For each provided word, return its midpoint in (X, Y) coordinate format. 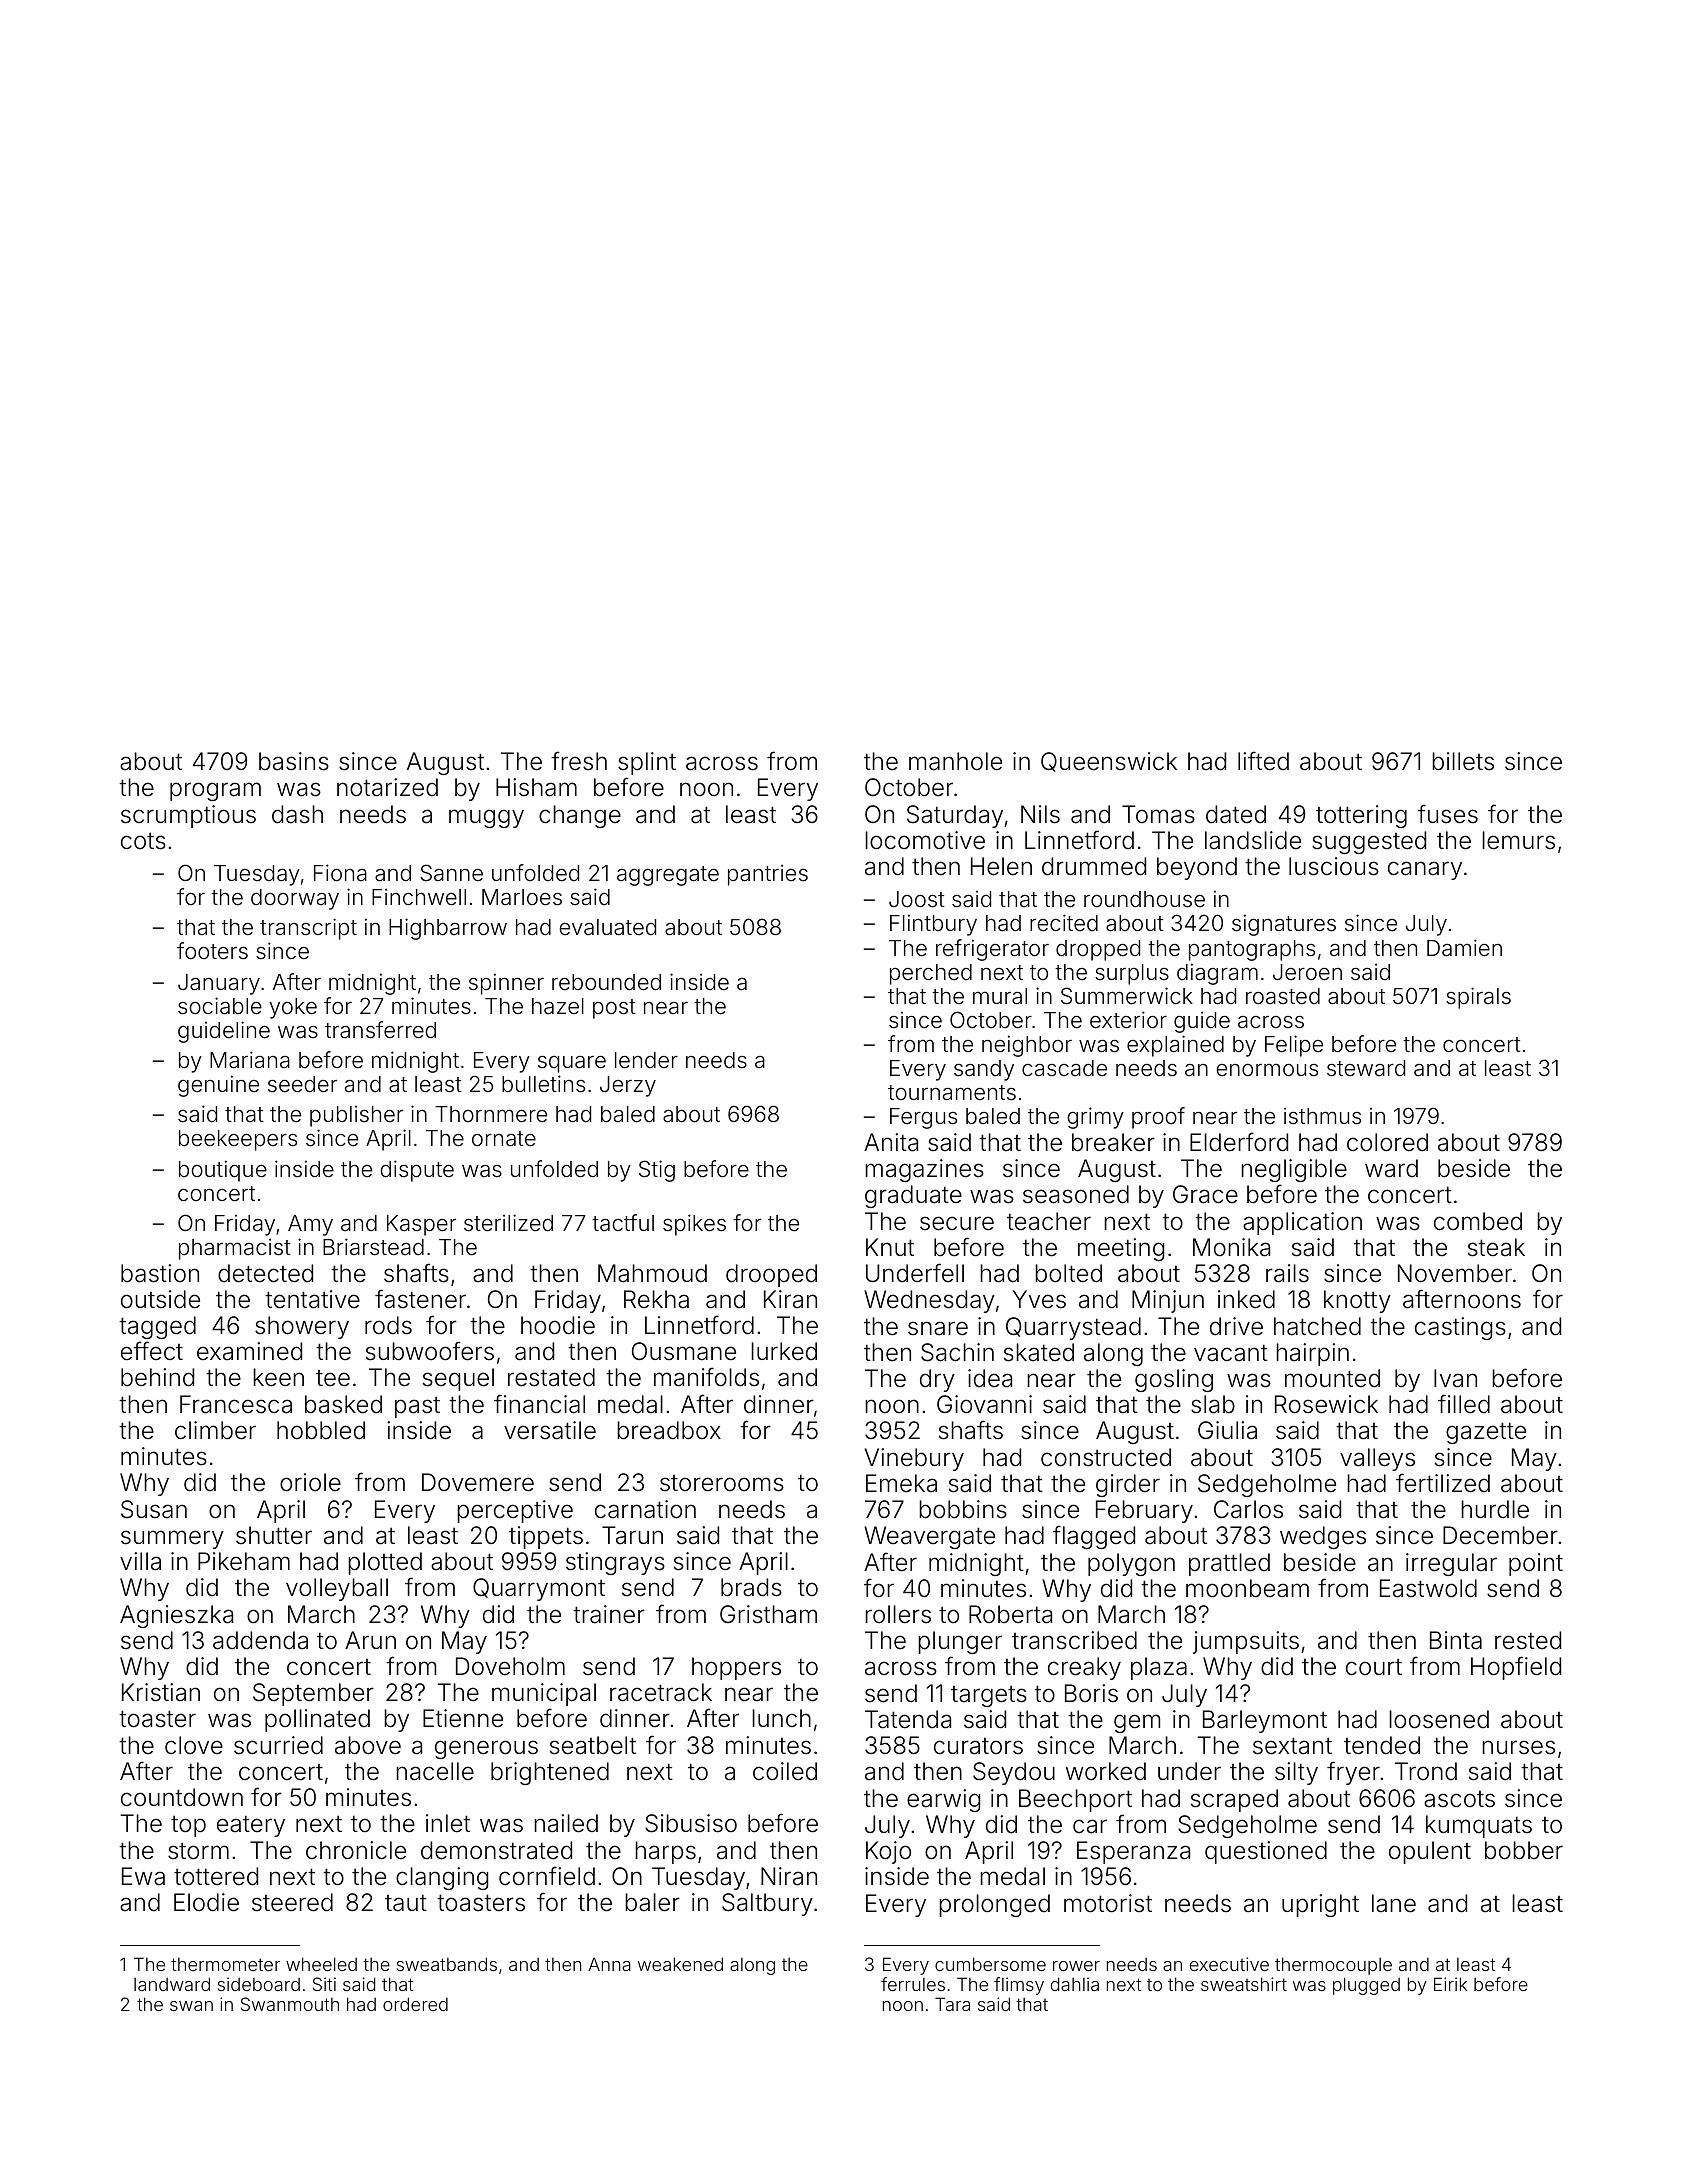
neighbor (1027, 1046)
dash (297, 814)
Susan (154, 1509)
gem (1137, 1723)
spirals (1478, 998)
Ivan (1455, 1378)
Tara (952, 2004)
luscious (1334, 866)
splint (647, 763)
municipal (544, 1694)
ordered (415, 2004)
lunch (781, 1718)
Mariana (250, 1060)
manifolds (706, 1377)
